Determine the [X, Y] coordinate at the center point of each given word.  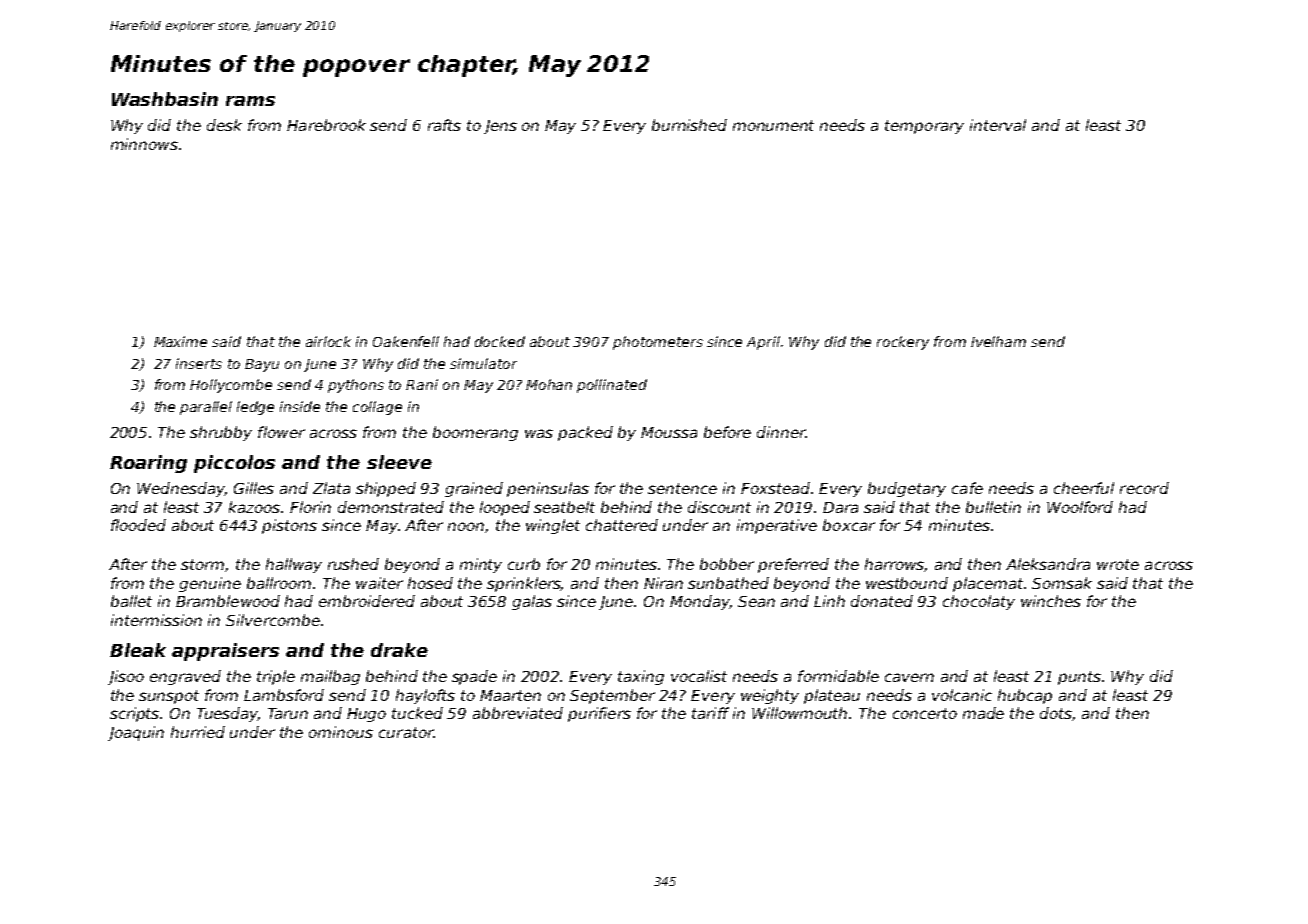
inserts [199, 363]
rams [250, 101]
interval [998, 125]
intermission [156, 620]
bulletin [993, 507]
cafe [967, 488]
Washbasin [165, 99]
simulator [483, 363]
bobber [727, 564]
